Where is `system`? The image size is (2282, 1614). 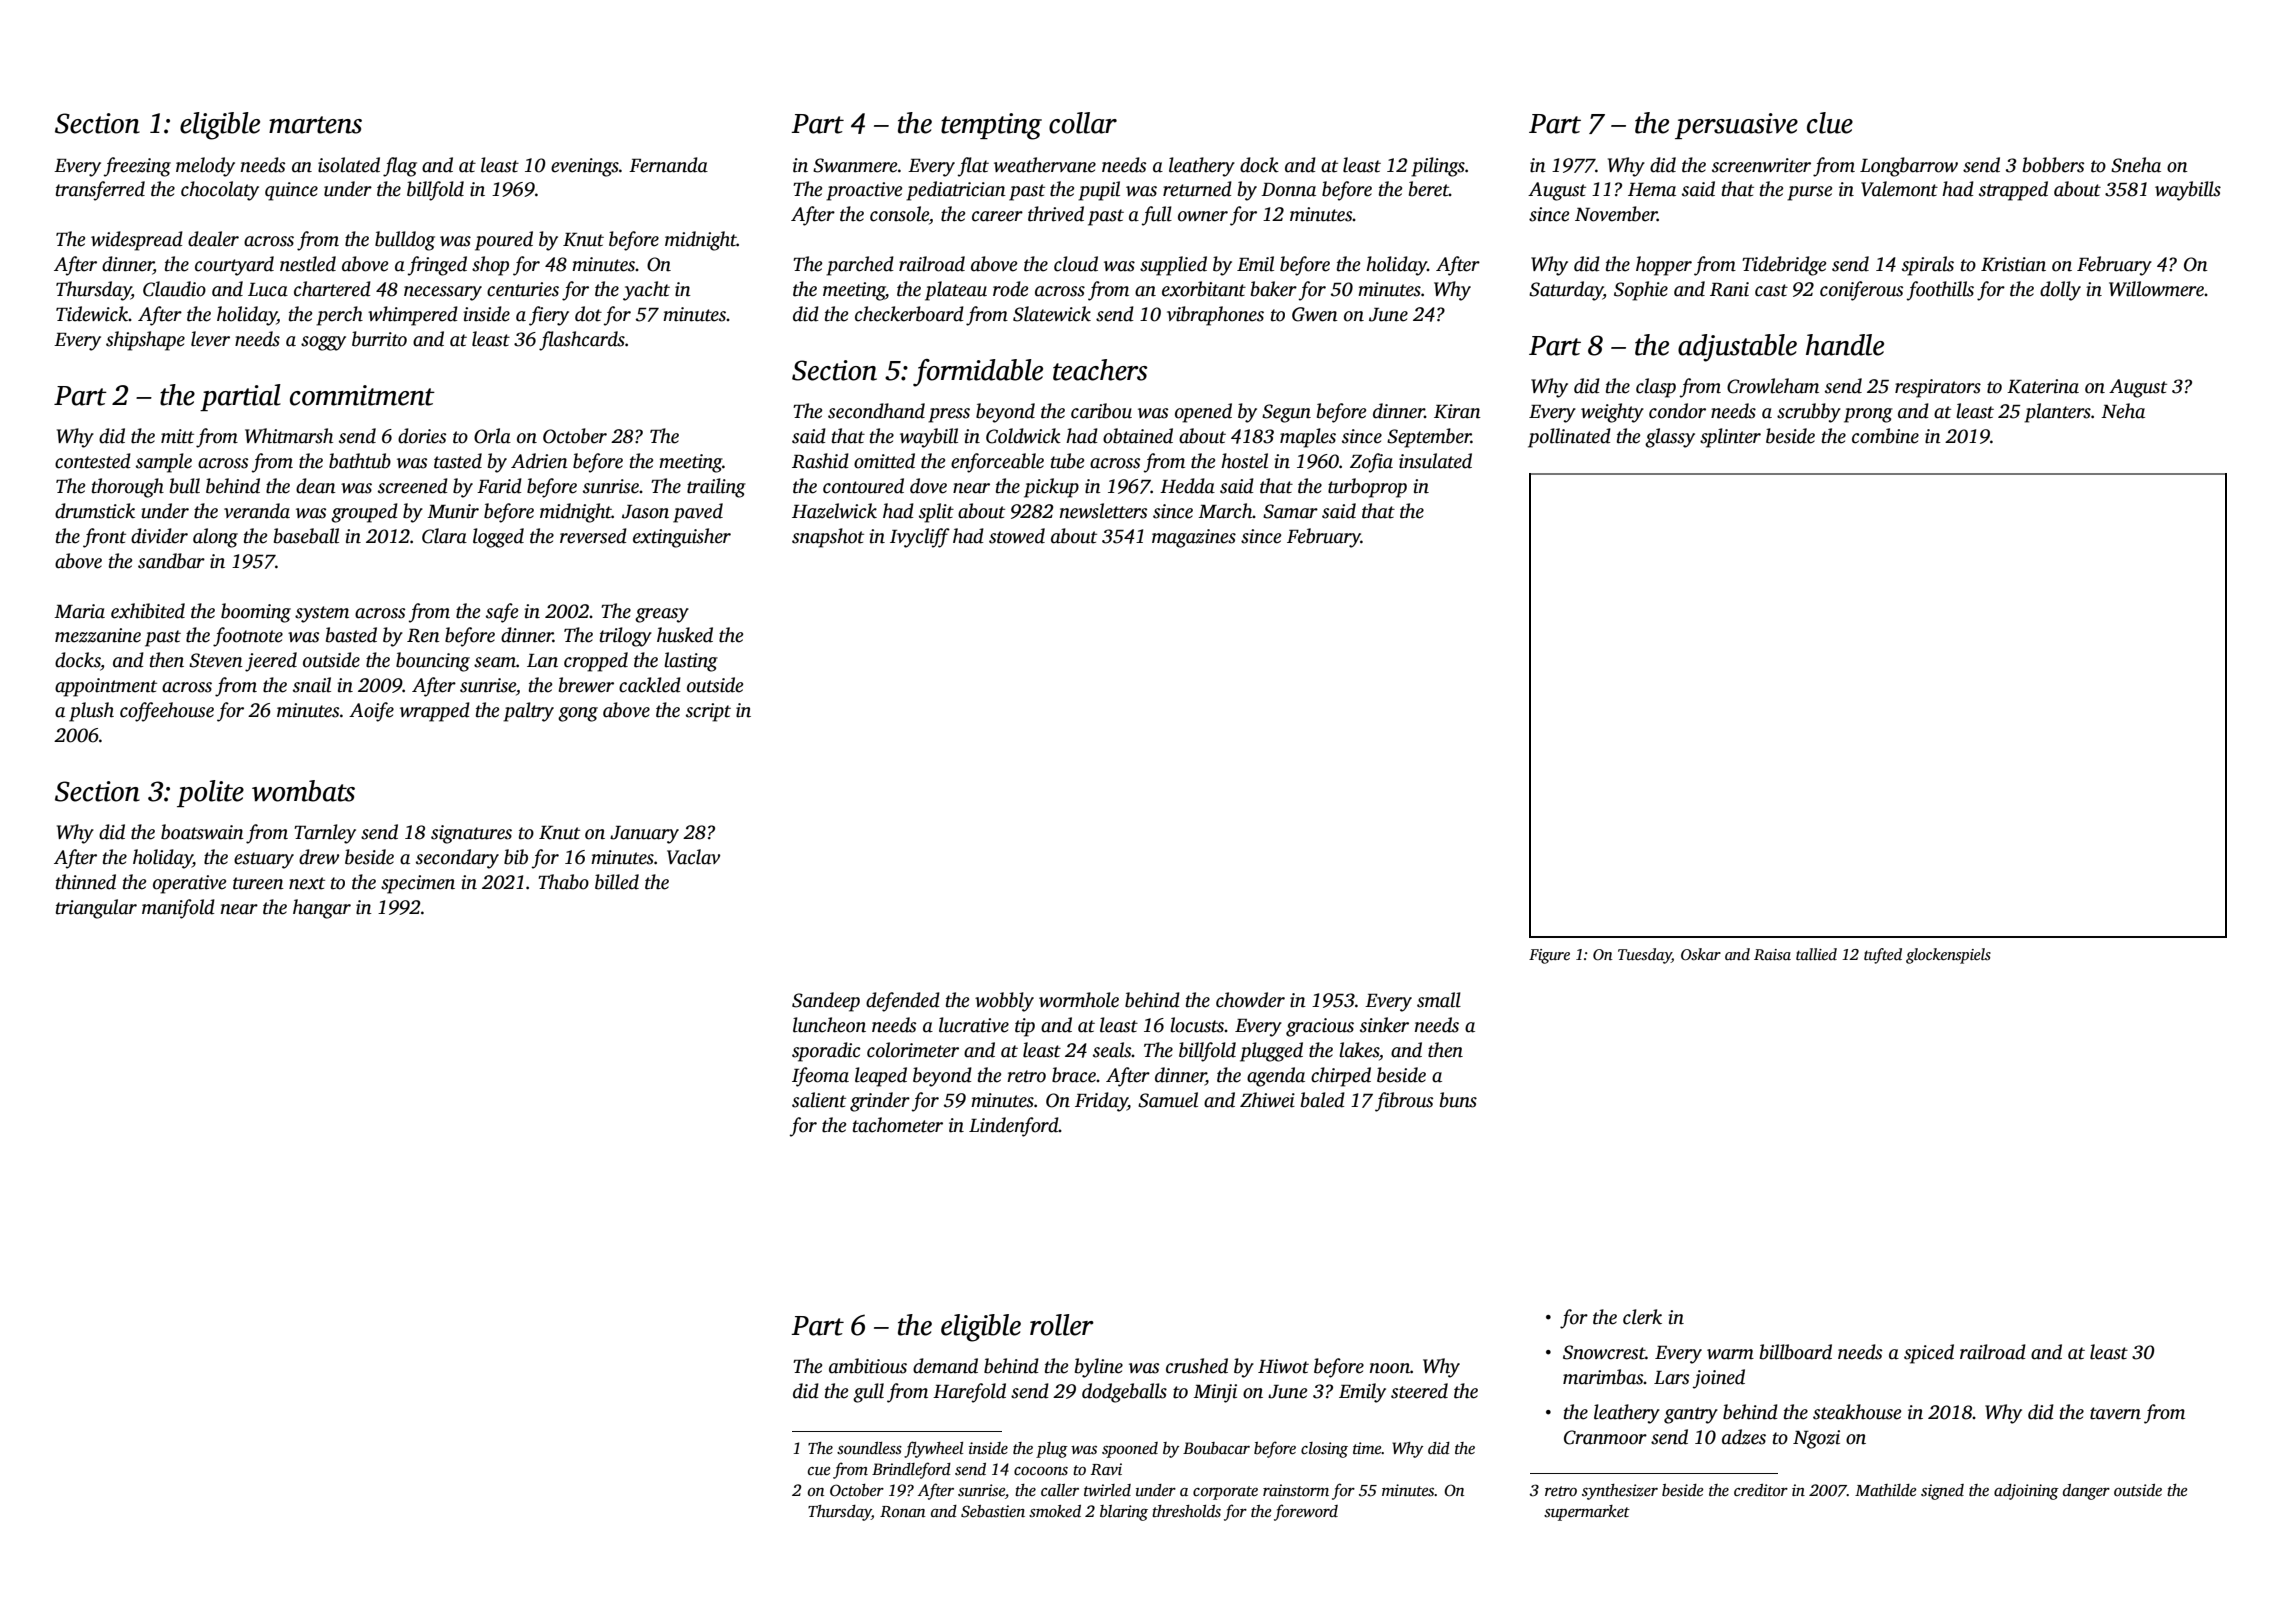 system is located at coordinates (322, 614).
